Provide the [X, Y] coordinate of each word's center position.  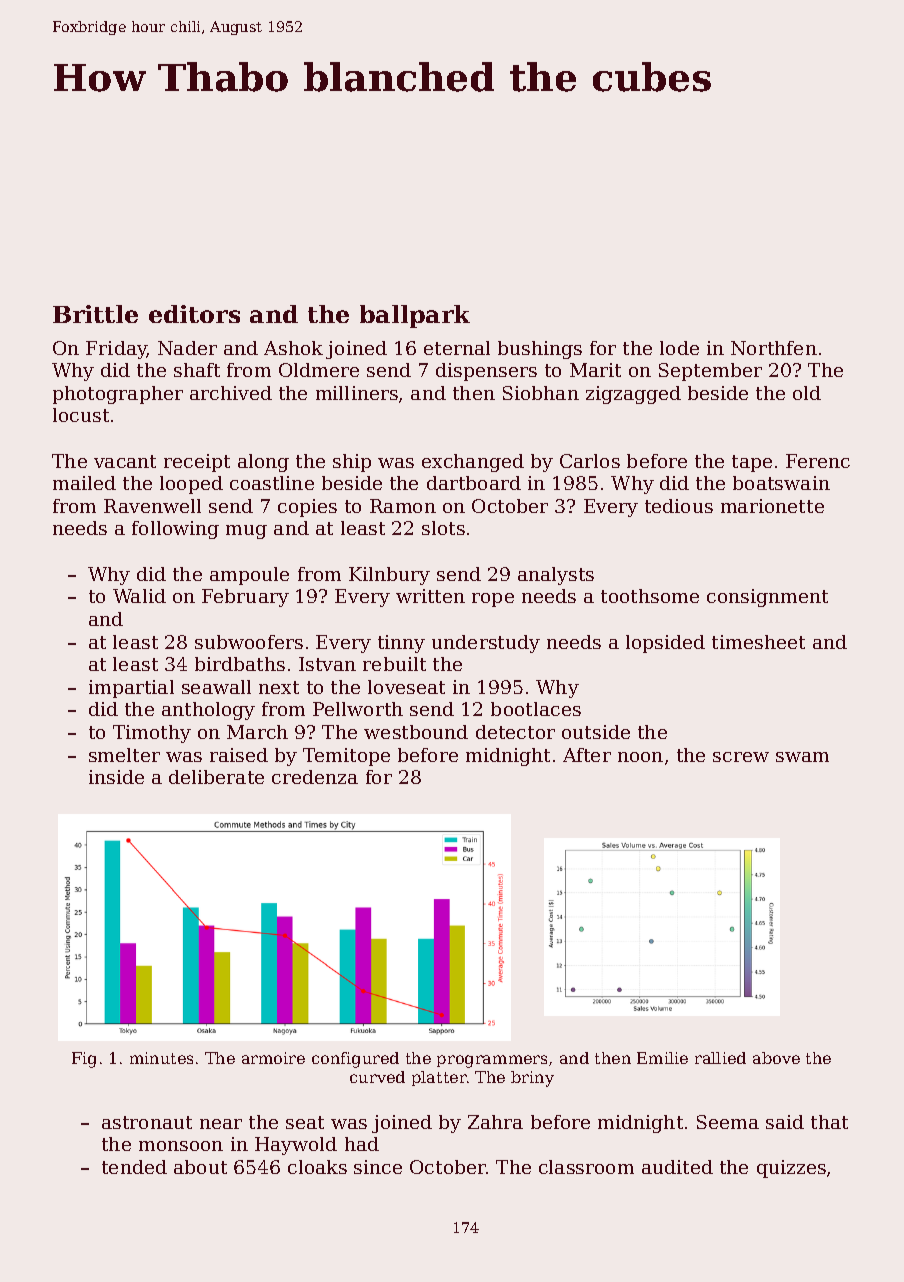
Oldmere [319, 370]
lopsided [665, 644]
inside [116, 777]
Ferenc [818, 461]
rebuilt [394, 664]
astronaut [147, 1122]
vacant [125, 461]
